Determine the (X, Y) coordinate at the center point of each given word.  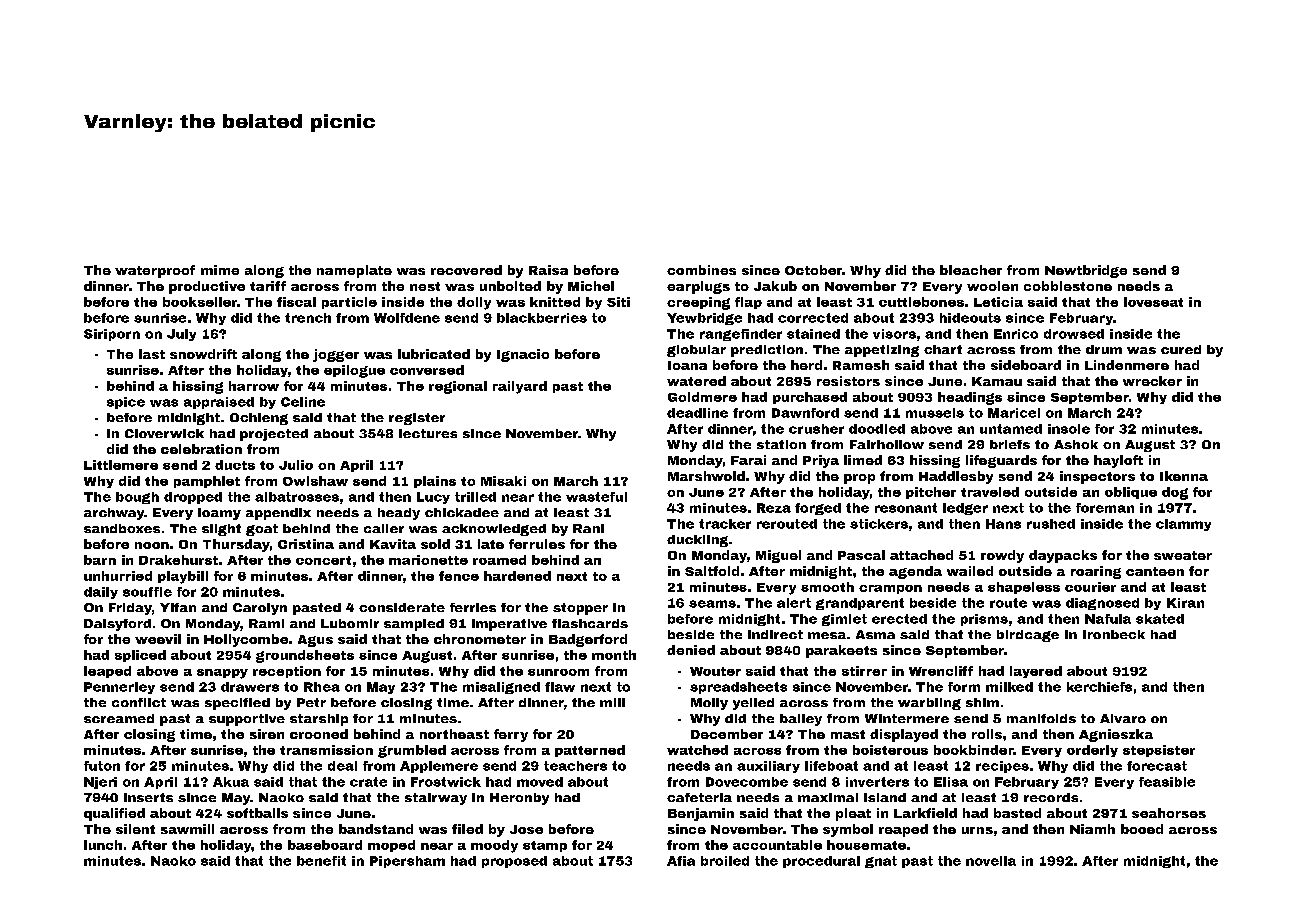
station (781, 444)
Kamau (997, 381)
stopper (580, 609)
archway (114, 514)
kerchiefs (1099, 687)
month (614, 655)
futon (102, 766)
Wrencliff (941, 671)
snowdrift (203, 354)
